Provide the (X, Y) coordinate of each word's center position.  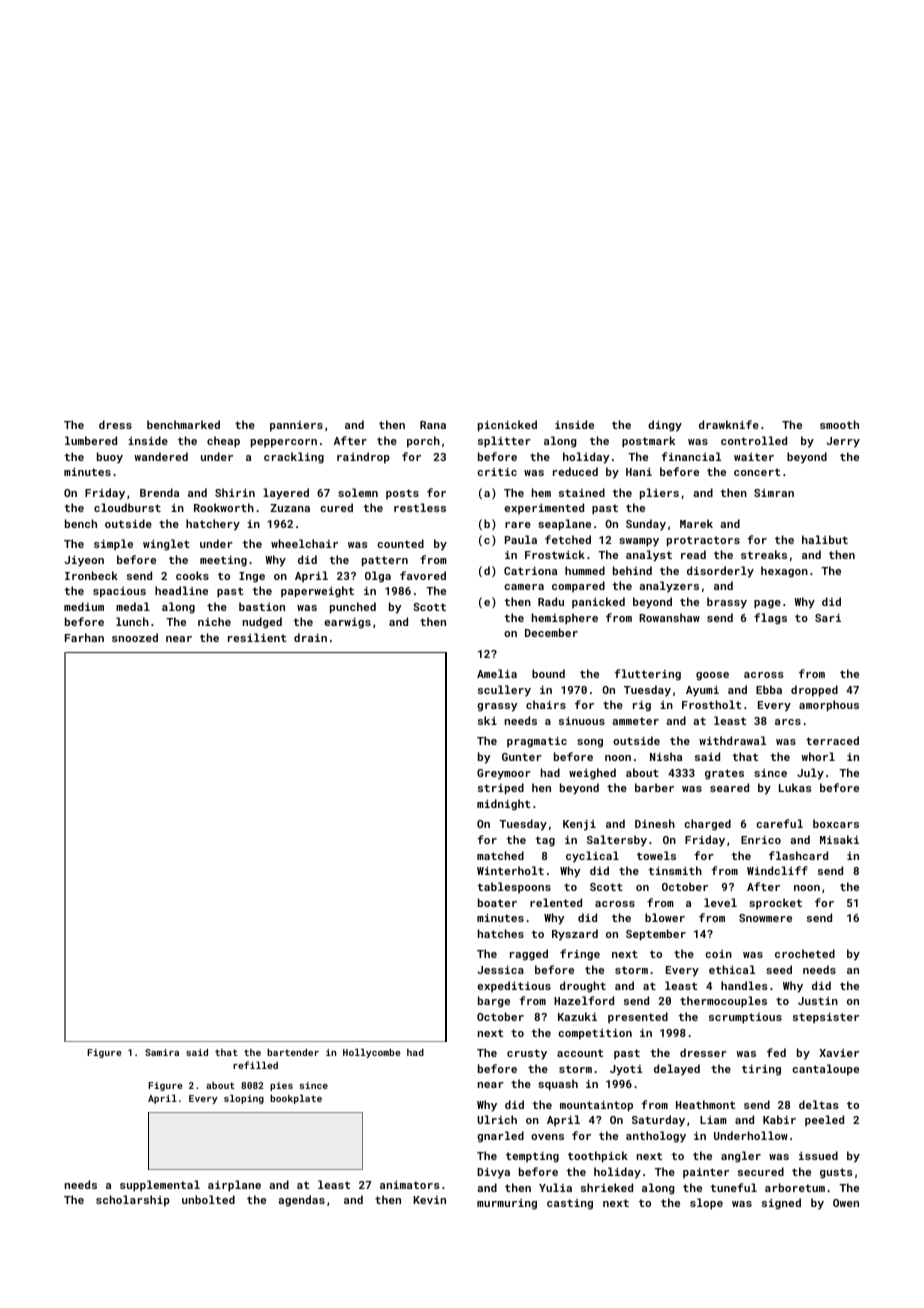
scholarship (133, 1201)
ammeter (635, 721)
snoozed (135, 637)
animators (410, 1185)
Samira (162, 1052)
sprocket (775, 903)
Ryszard (575, 935)
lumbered (91, 440)
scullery (504, 691)
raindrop (363, 458)
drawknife (729, 424)
